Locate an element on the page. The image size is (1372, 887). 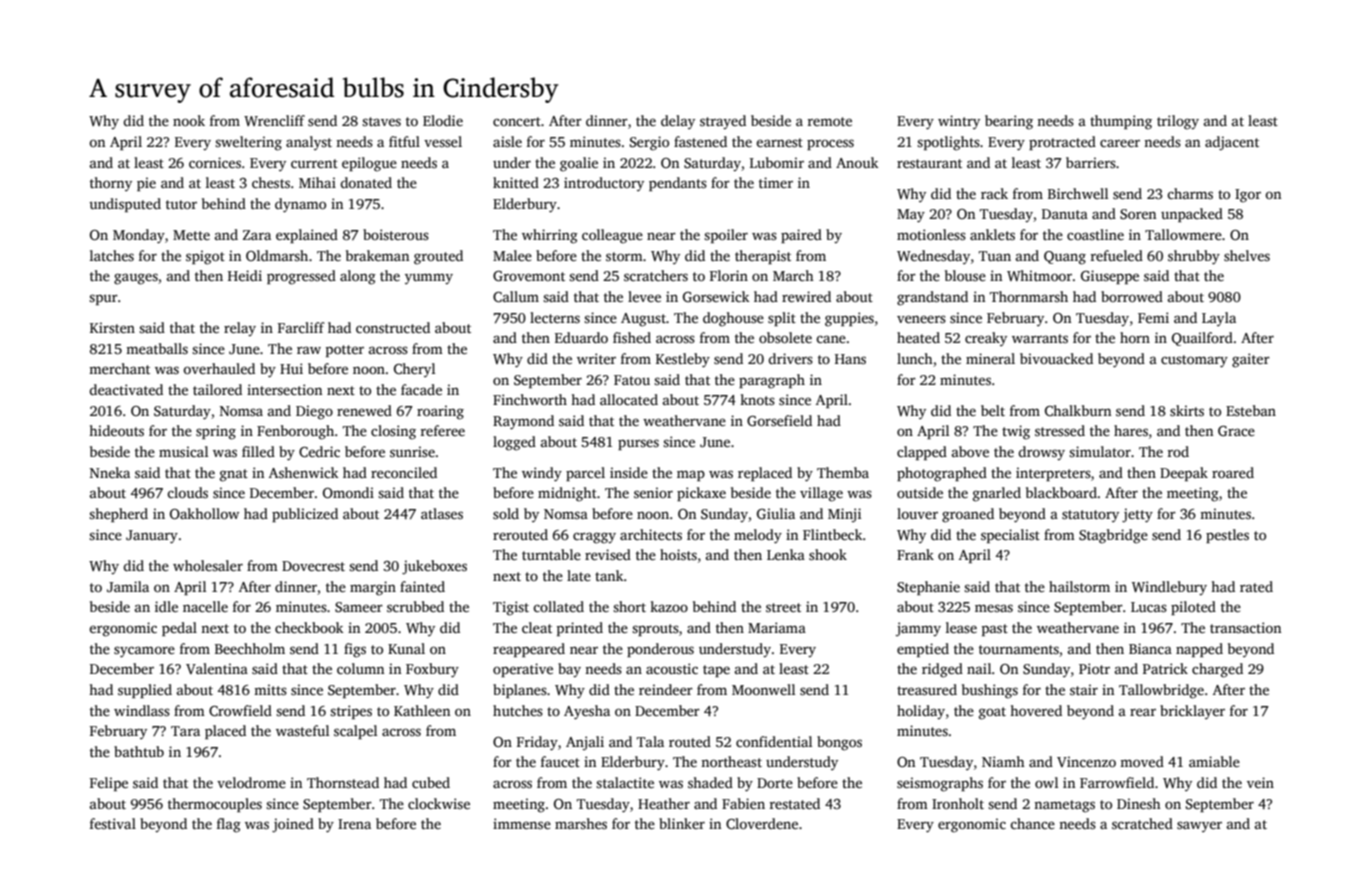
cornices is located at coordinates (215, 162).
